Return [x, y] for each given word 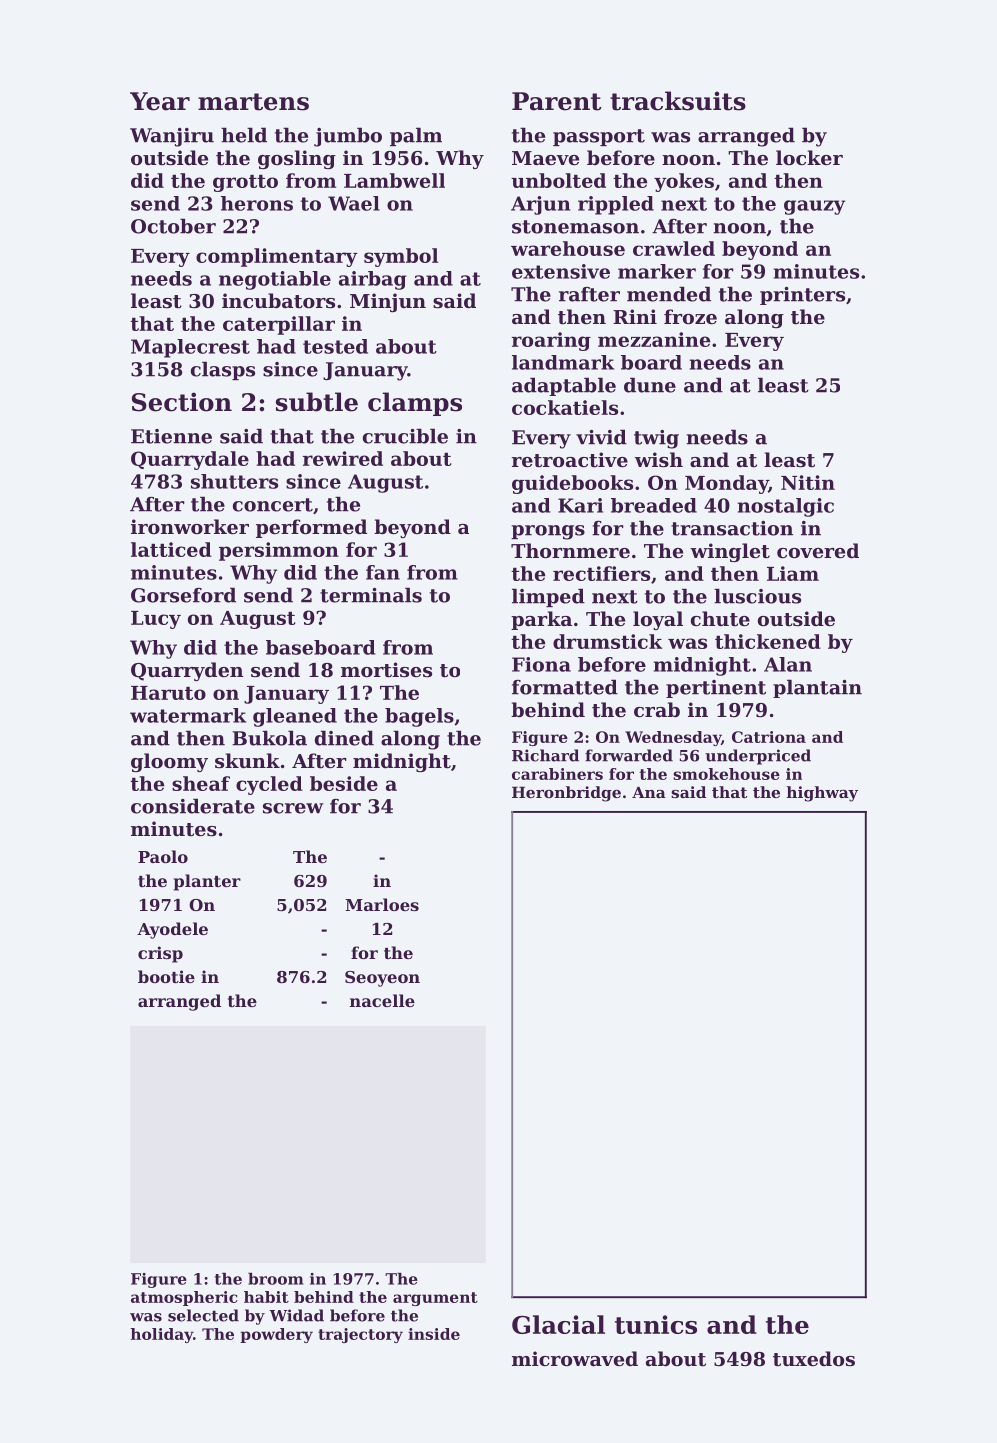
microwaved [575, 1358]
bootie [166, 976]
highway [822, 794]
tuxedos [814, 1358]
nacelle [382, 1000]
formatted [565, 687]
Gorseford [183, 595]
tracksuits [678, 101]
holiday [161, 1335]
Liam [793, 573]
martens [253, 102]
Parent [557, 101]
